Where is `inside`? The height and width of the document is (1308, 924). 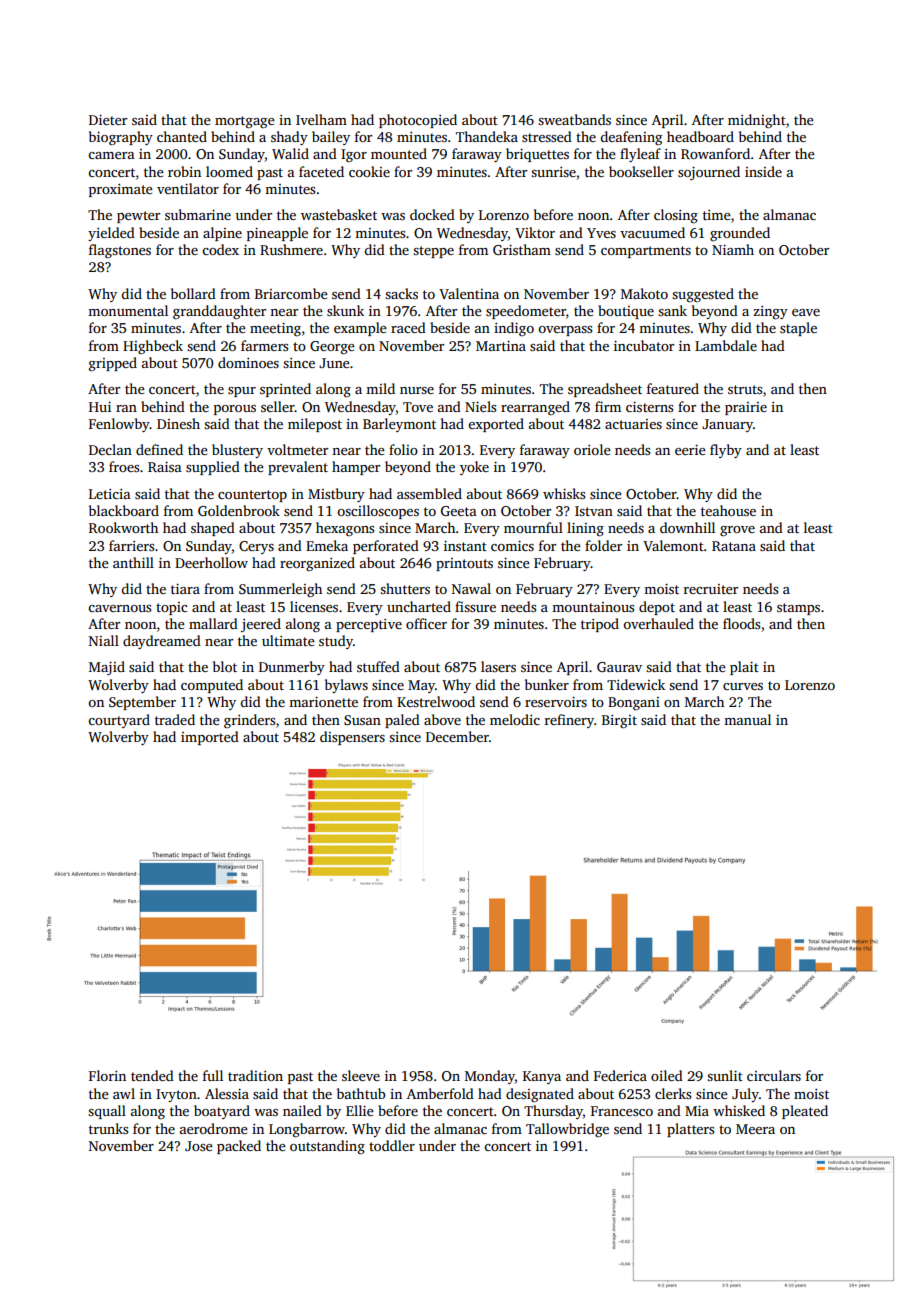 inside is located at coordinates (763, 171).
